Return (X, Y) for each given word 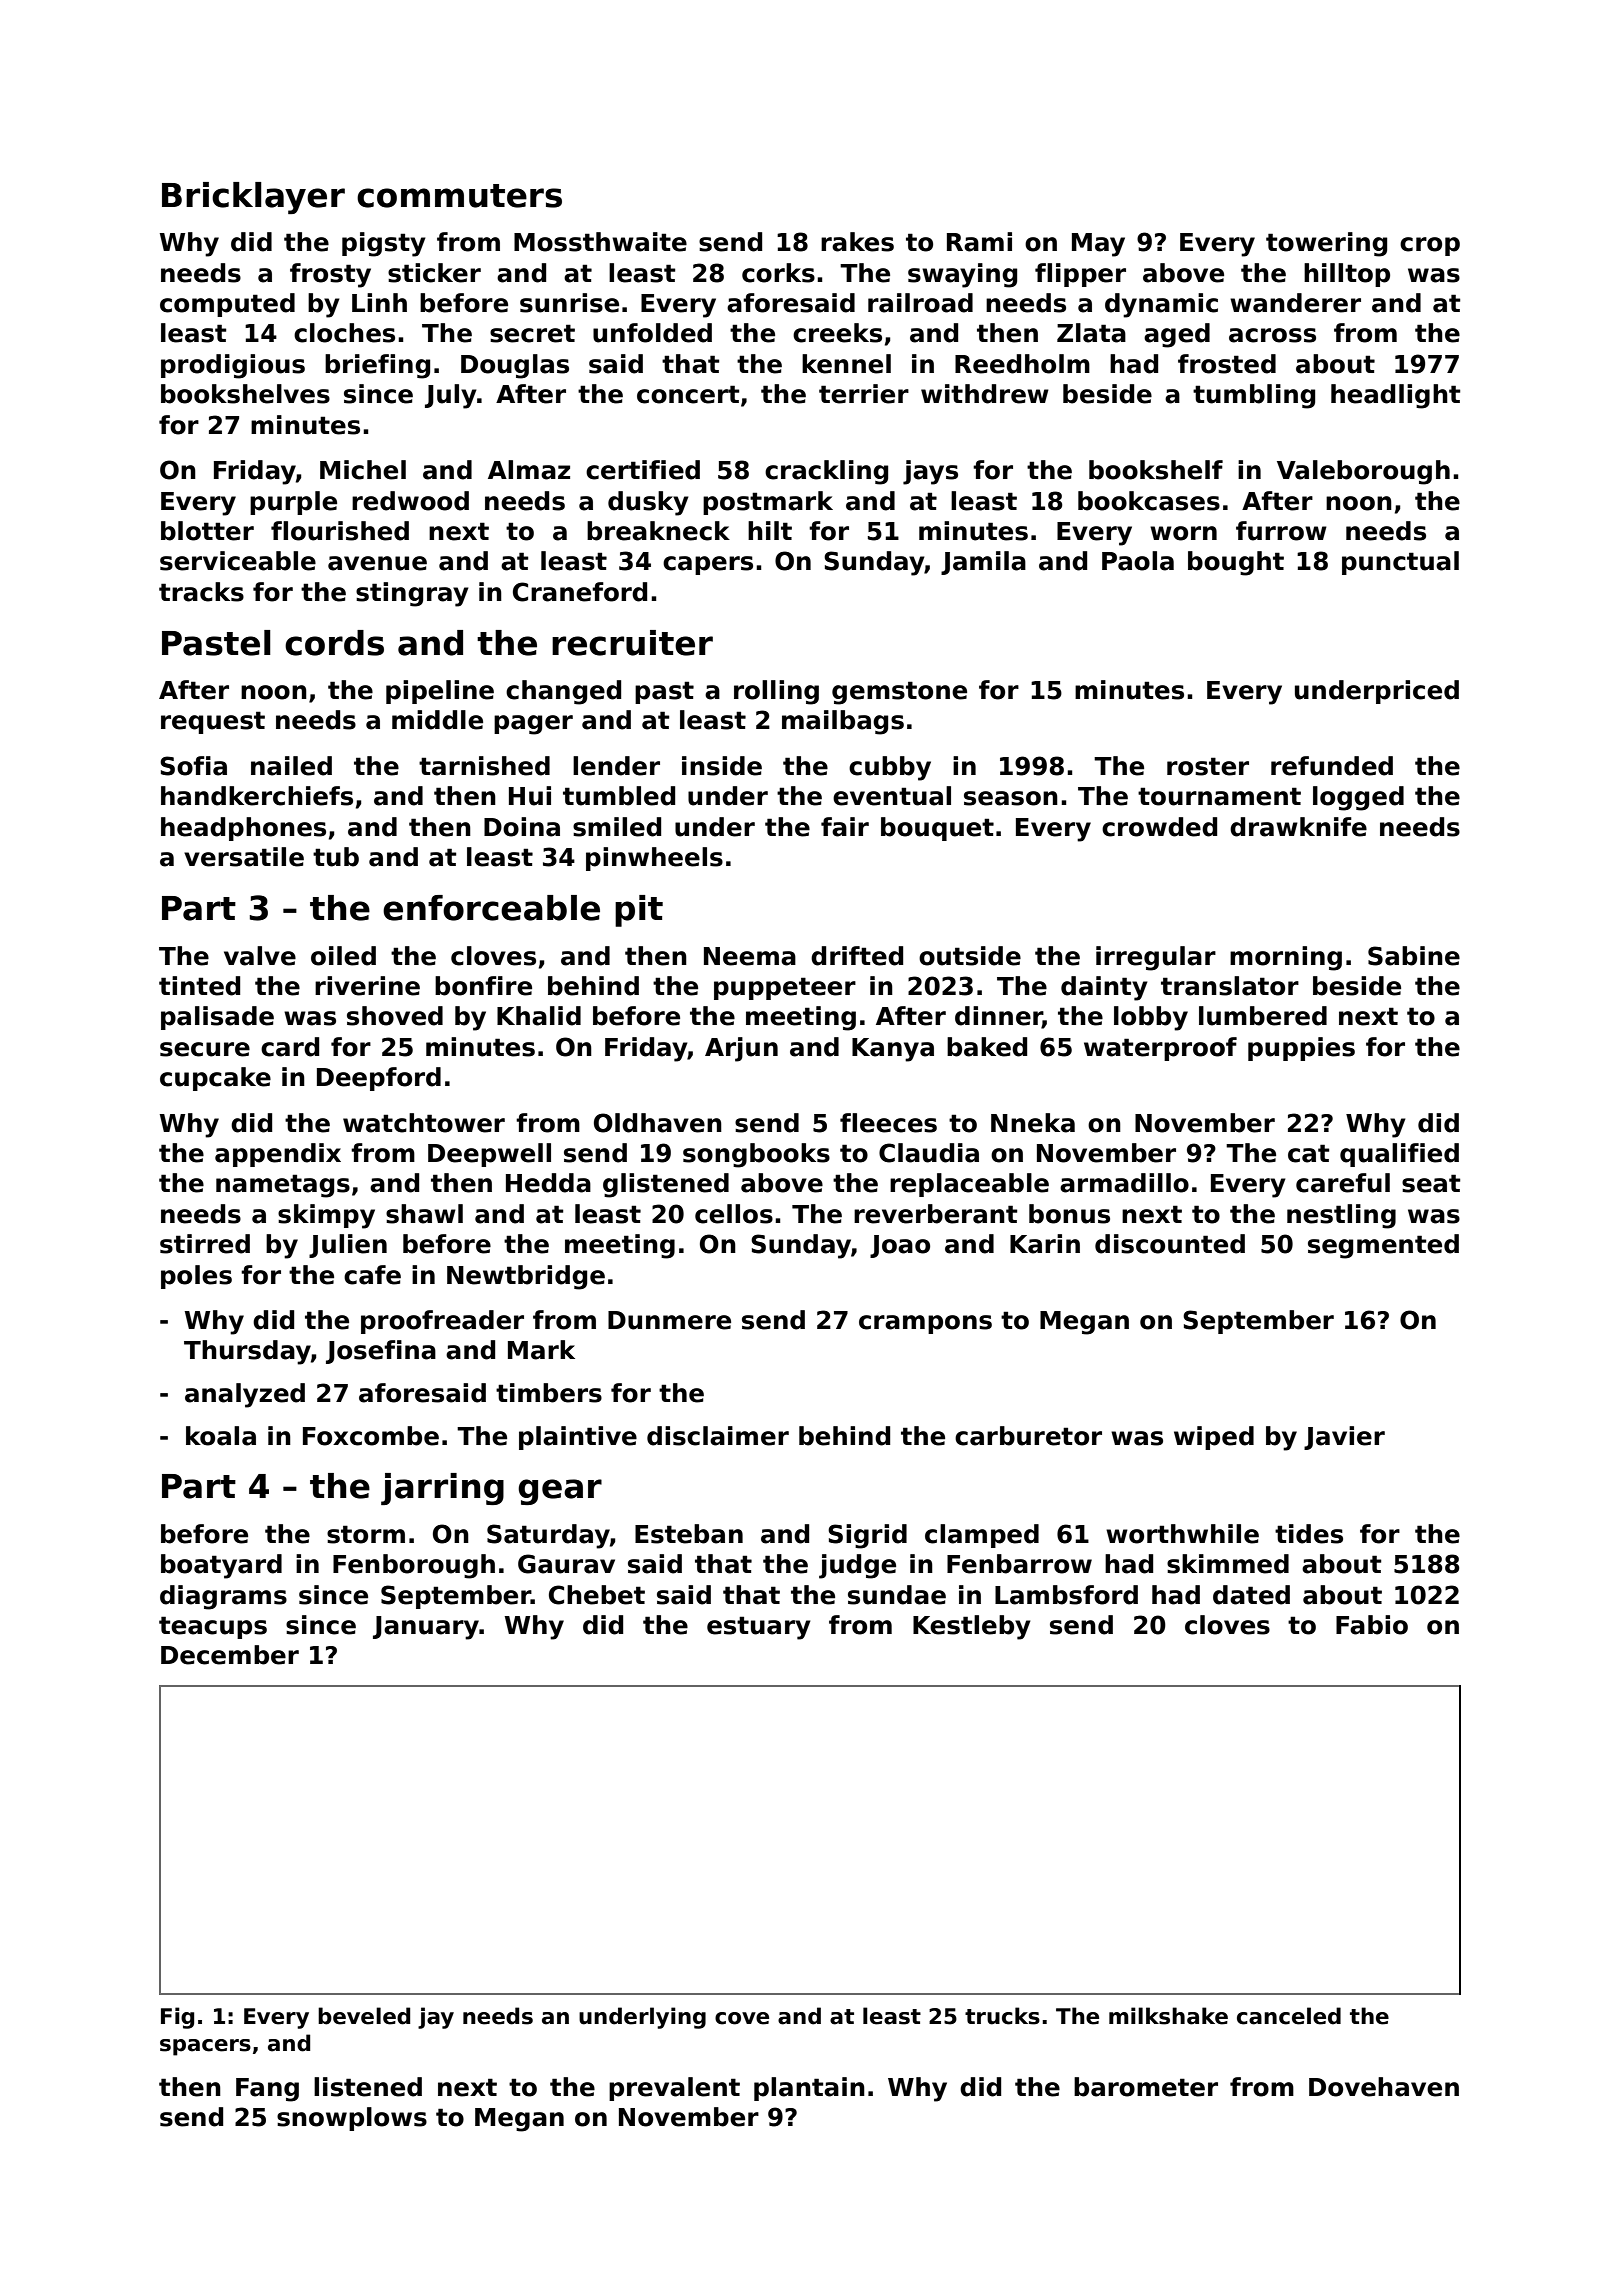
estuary (759, 1628)
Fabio (1372, 1625)
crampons (925, 1324)
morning (1286, 958)
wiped (1214, 1438)
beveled (364, 2016)
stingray (412, 594)
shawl (424, 1214)
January (426, 1628)
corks (778, 273)
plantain (809, 2089)
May (1098, 245)
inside (722, 766)
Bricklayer (253, 198)
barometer (1146, 2087)
